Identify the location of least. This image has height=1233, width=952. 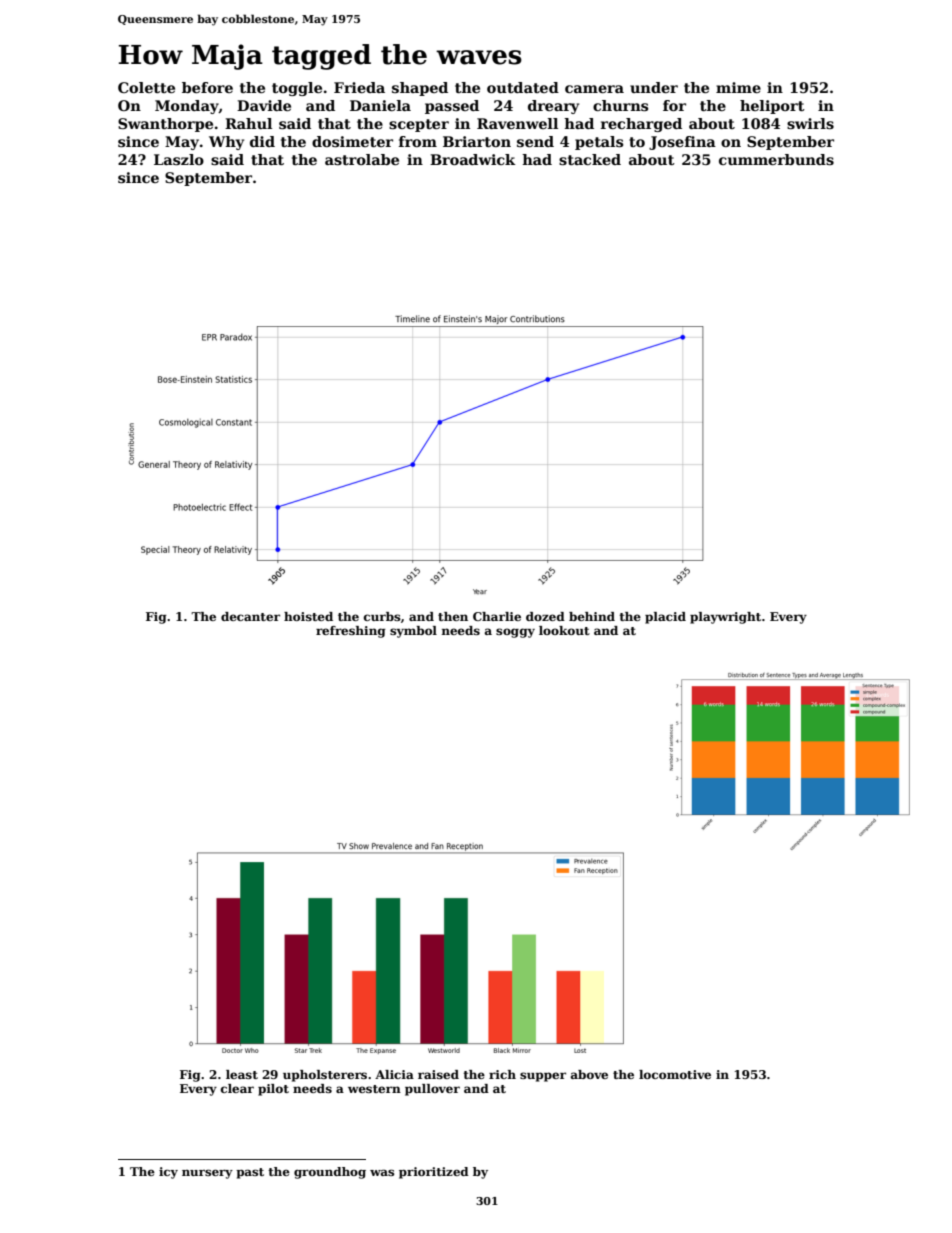
(242, 1074).
